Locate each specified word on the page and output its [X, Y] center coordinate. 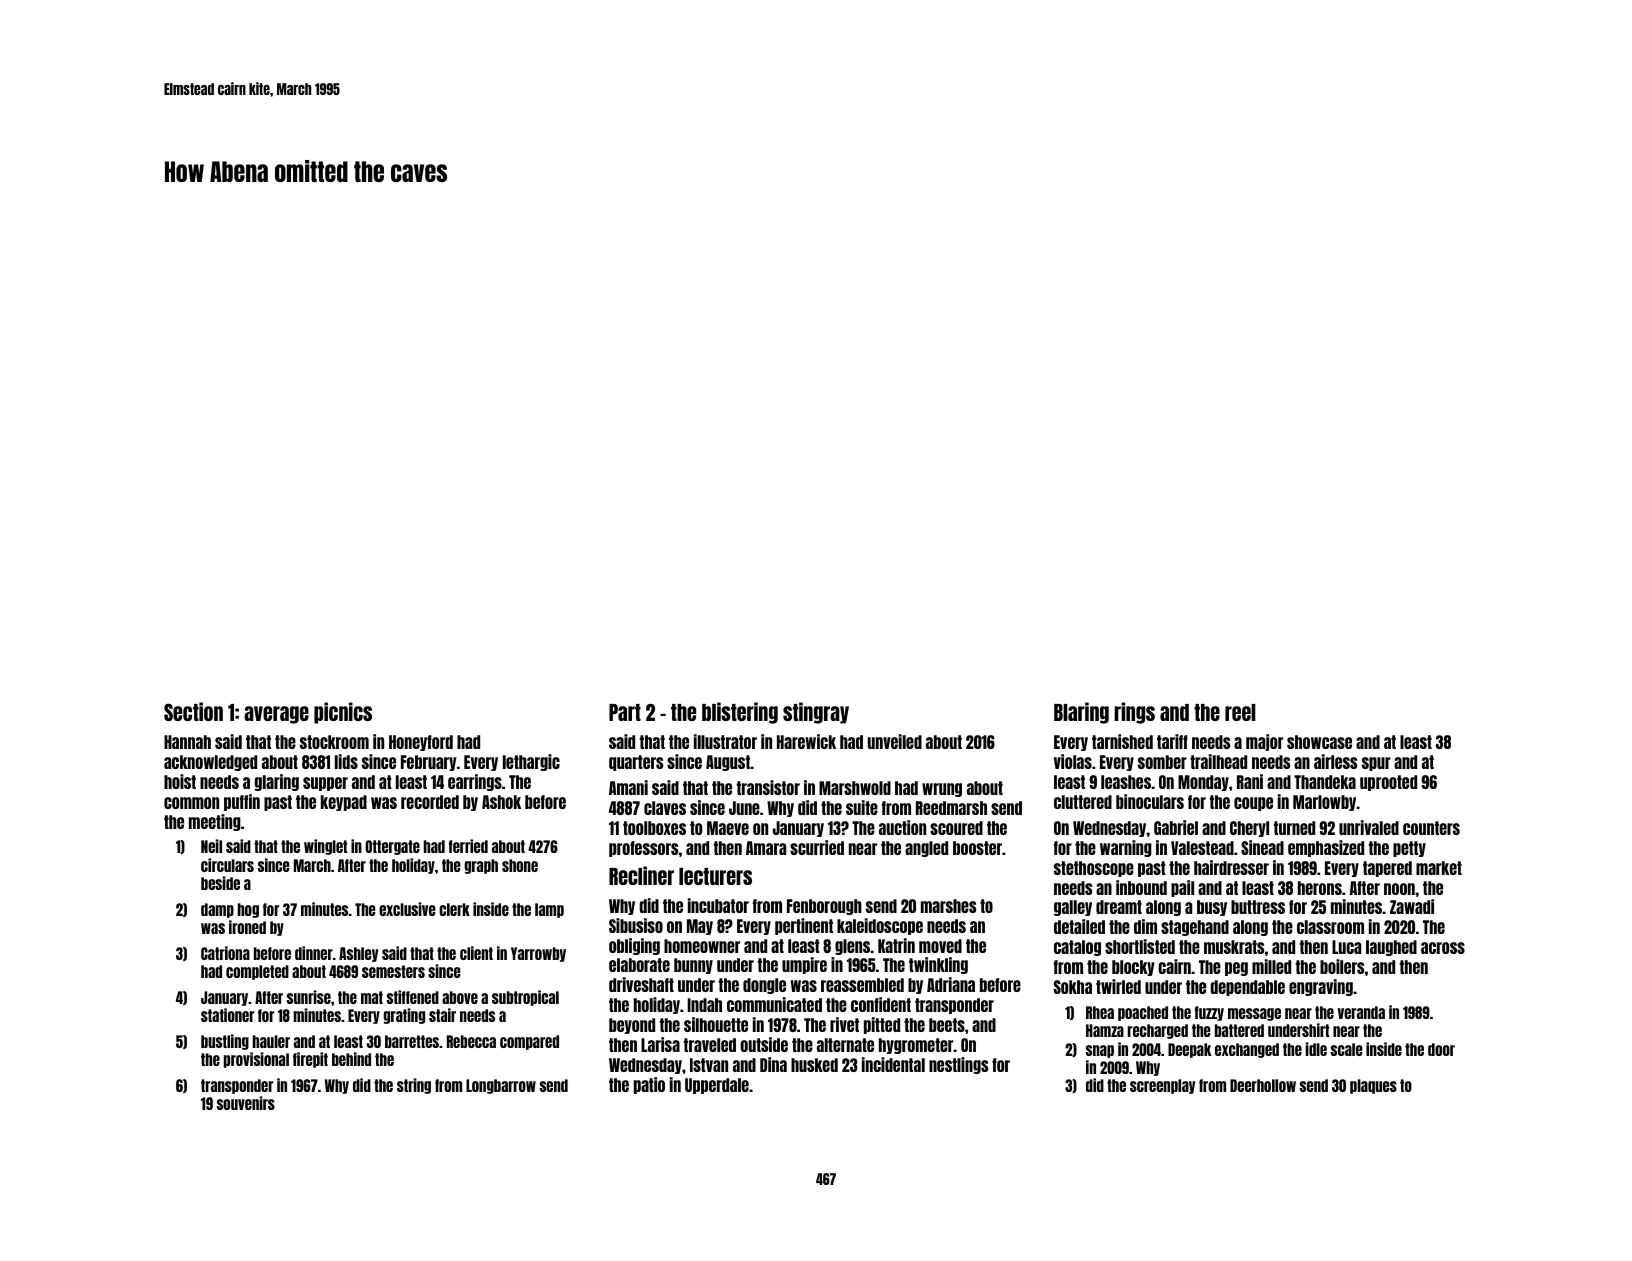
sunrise [309, 997]
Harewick [806, 741]
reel [1240, 712]
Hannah [187, 742]
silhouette [716, 1024]
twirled [1118, 986]
